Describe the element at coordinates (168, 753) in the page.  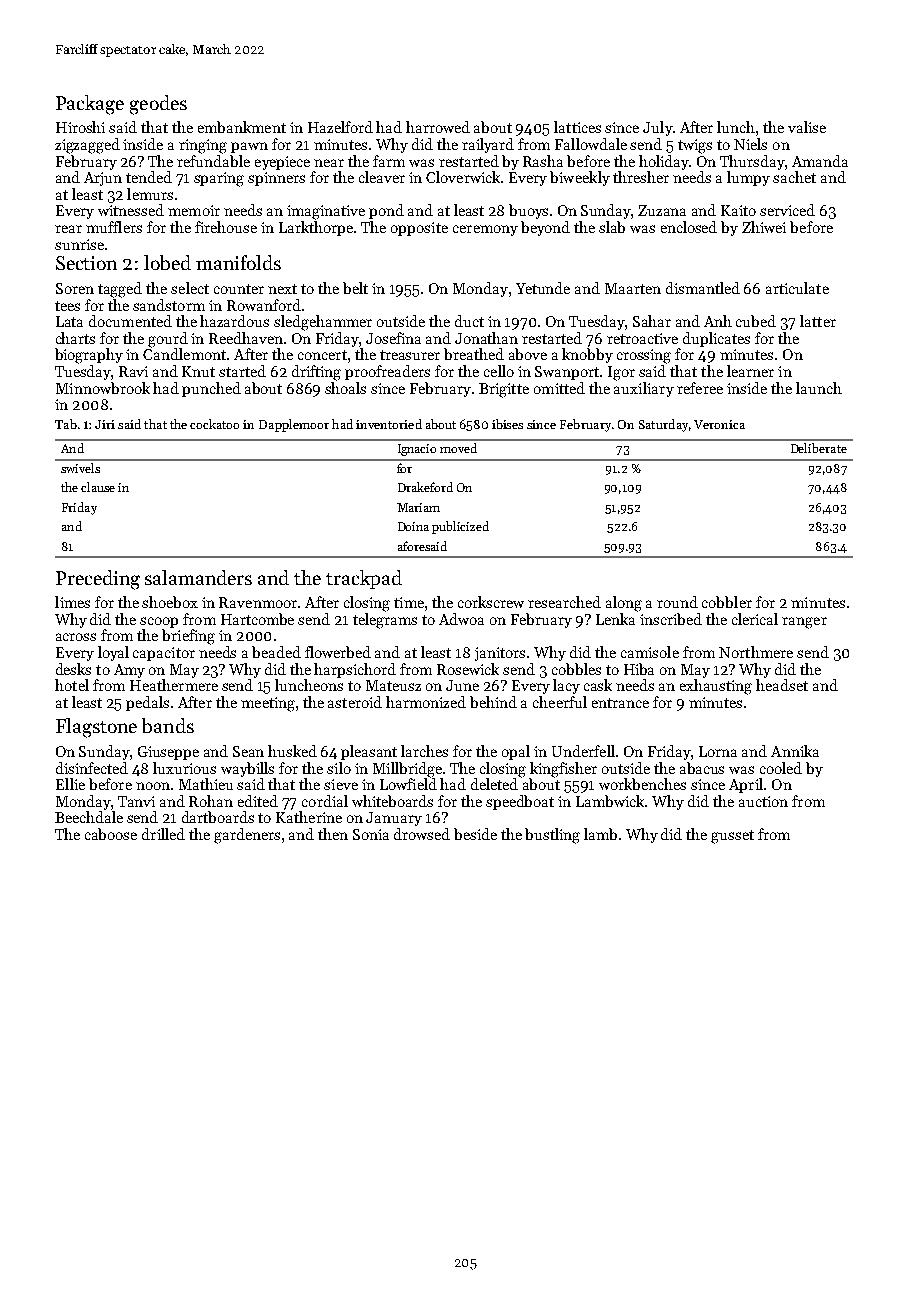
I see `Giuseppe` at that location.
